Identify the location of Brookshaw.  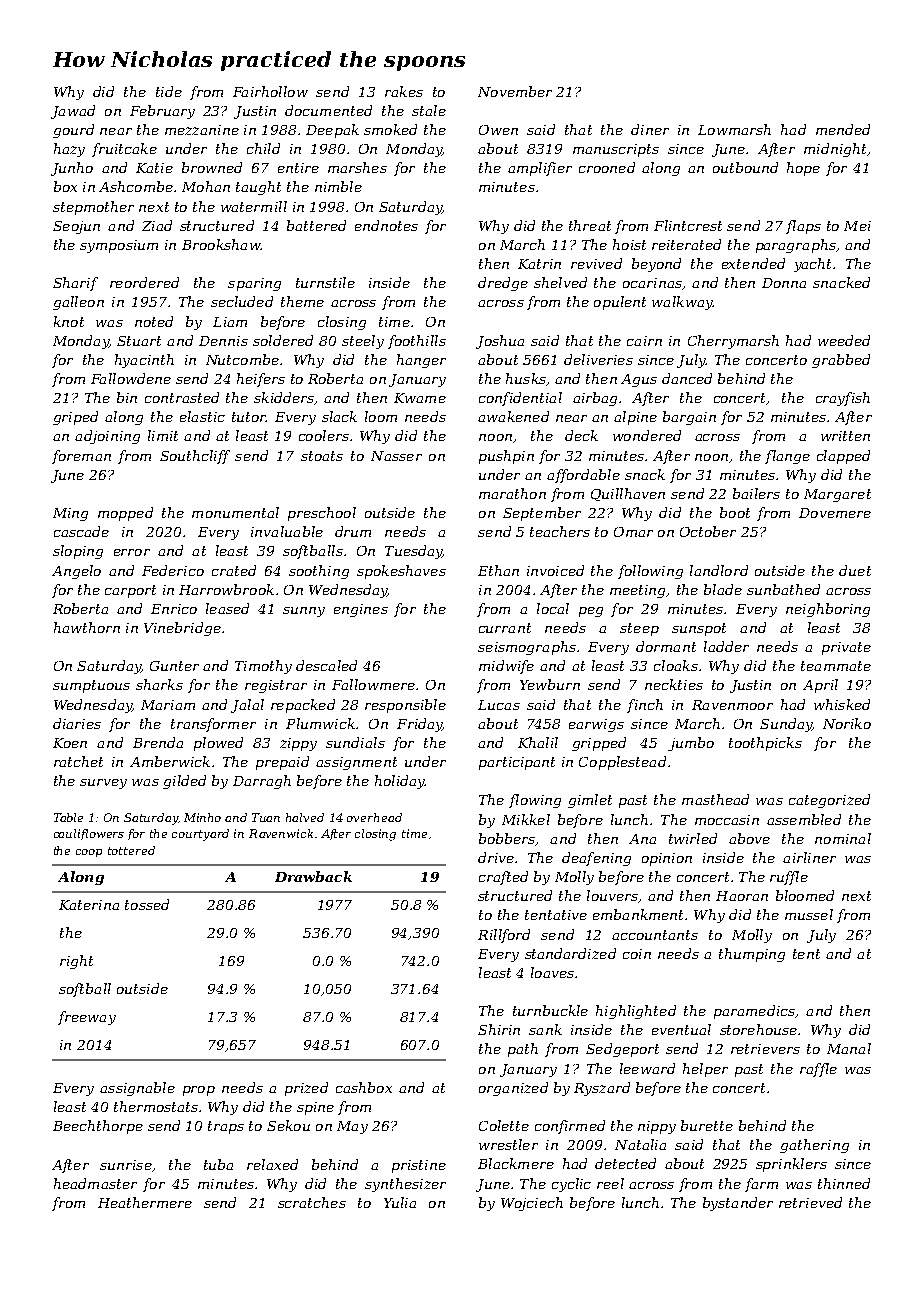
(221, 244).
